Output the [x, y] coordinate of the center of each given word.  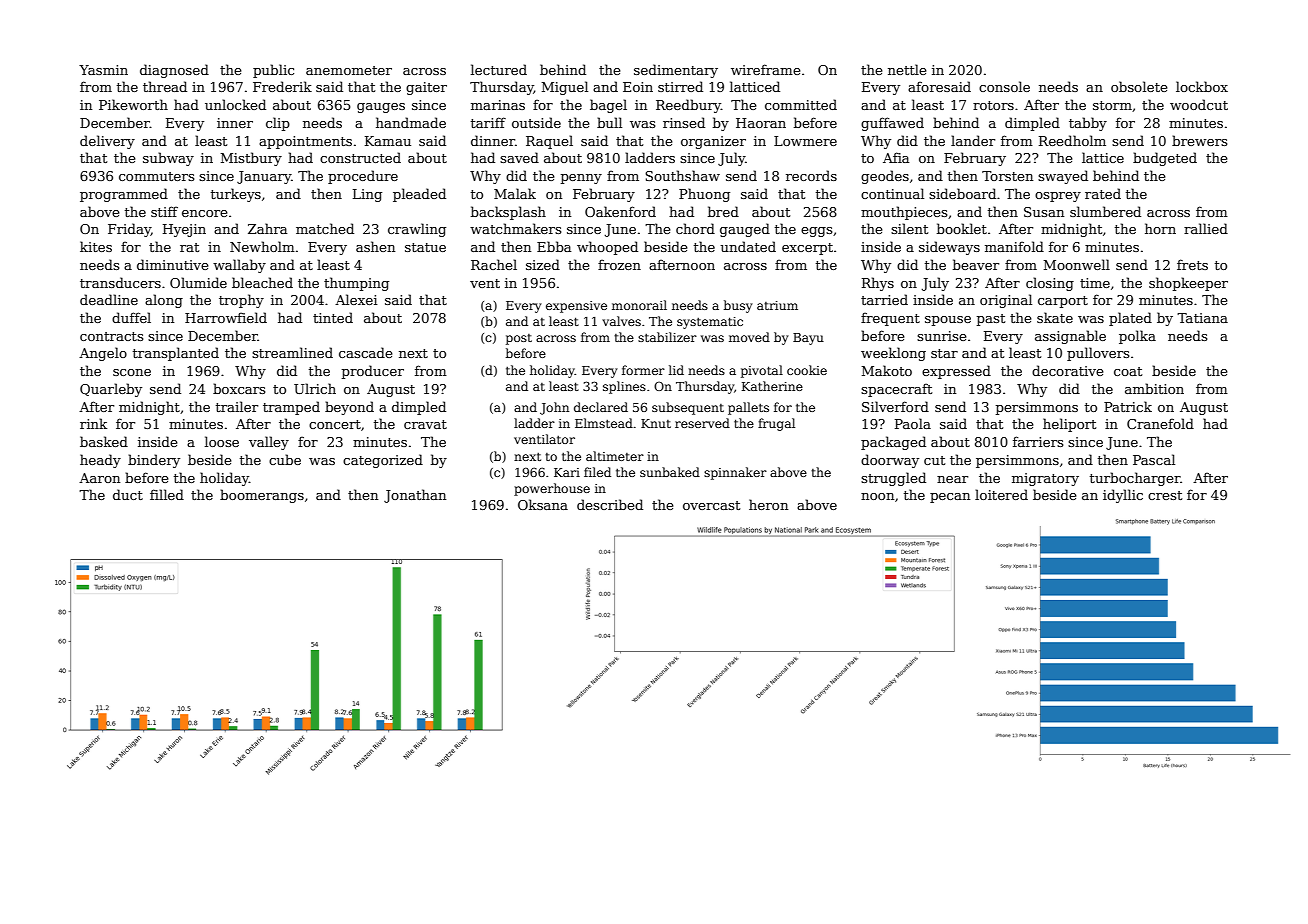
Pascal [1154, 459]
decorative [1068, 370]
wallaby [239, 266]
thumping [356, 284]
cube [285, 459]
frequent [890, 319]
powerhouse [552, 489]
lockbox [1202, 86]
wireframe [766, 69]
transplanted [176, 354]
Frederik [282, 86]
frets [1192, 264]
